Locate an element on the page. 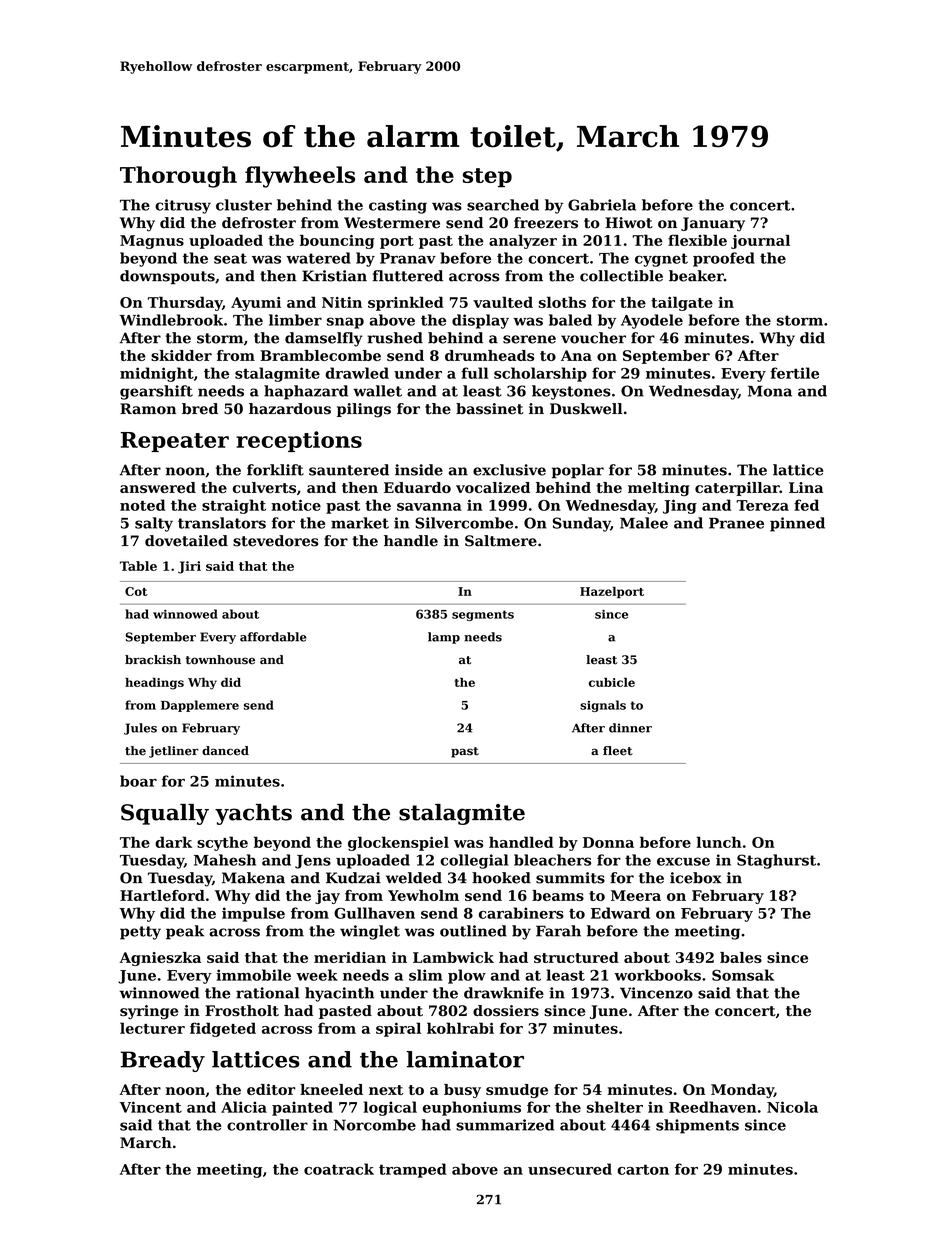 This document has width=952, height=1233. January is located at coordinates (713, 224).
